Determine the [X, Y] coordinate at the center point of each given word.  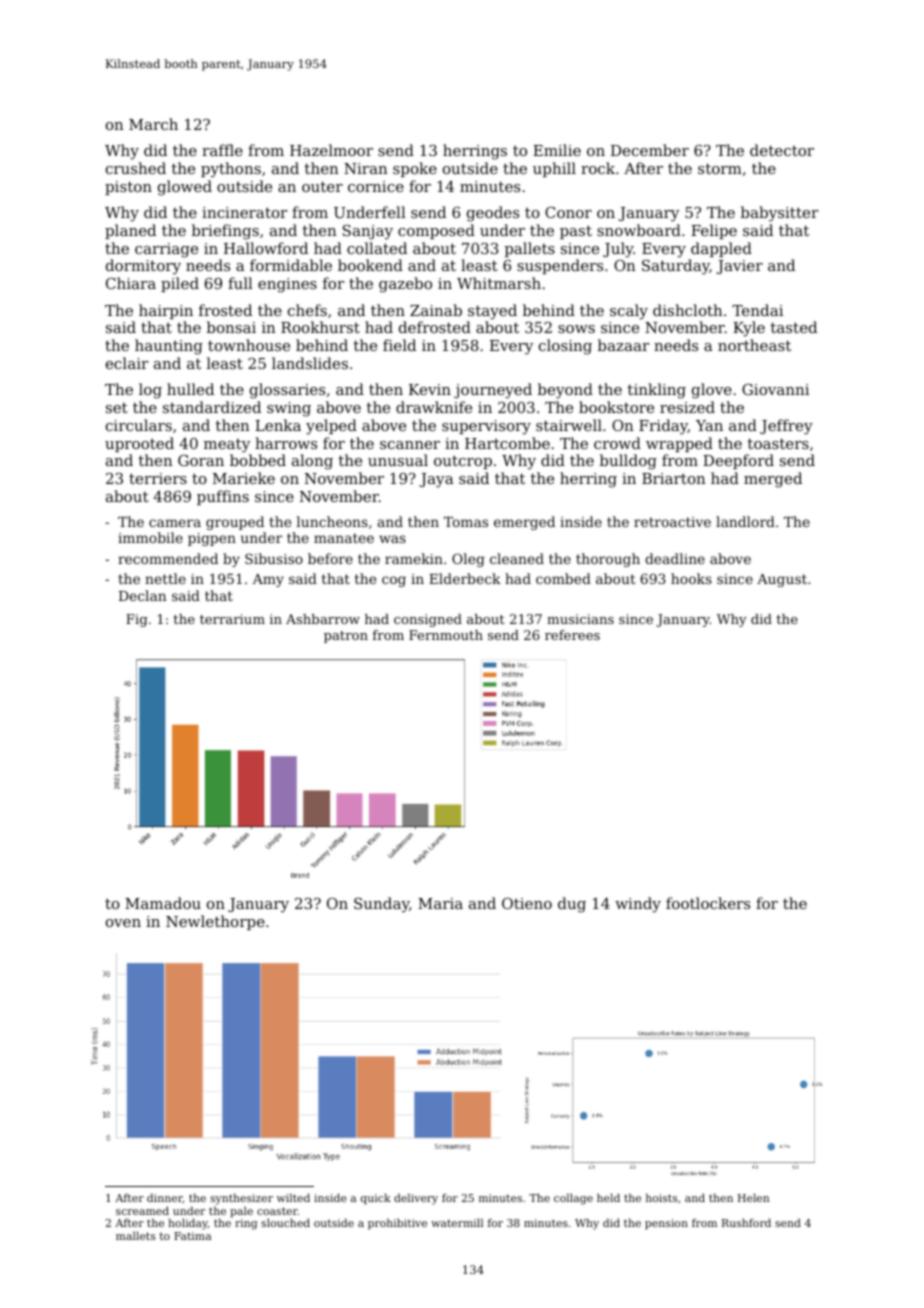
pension [666, 1224]
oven [123, 923]
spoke [415, 169]
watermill [457, 1222]
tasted [794, 327]
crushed [136, 168]
